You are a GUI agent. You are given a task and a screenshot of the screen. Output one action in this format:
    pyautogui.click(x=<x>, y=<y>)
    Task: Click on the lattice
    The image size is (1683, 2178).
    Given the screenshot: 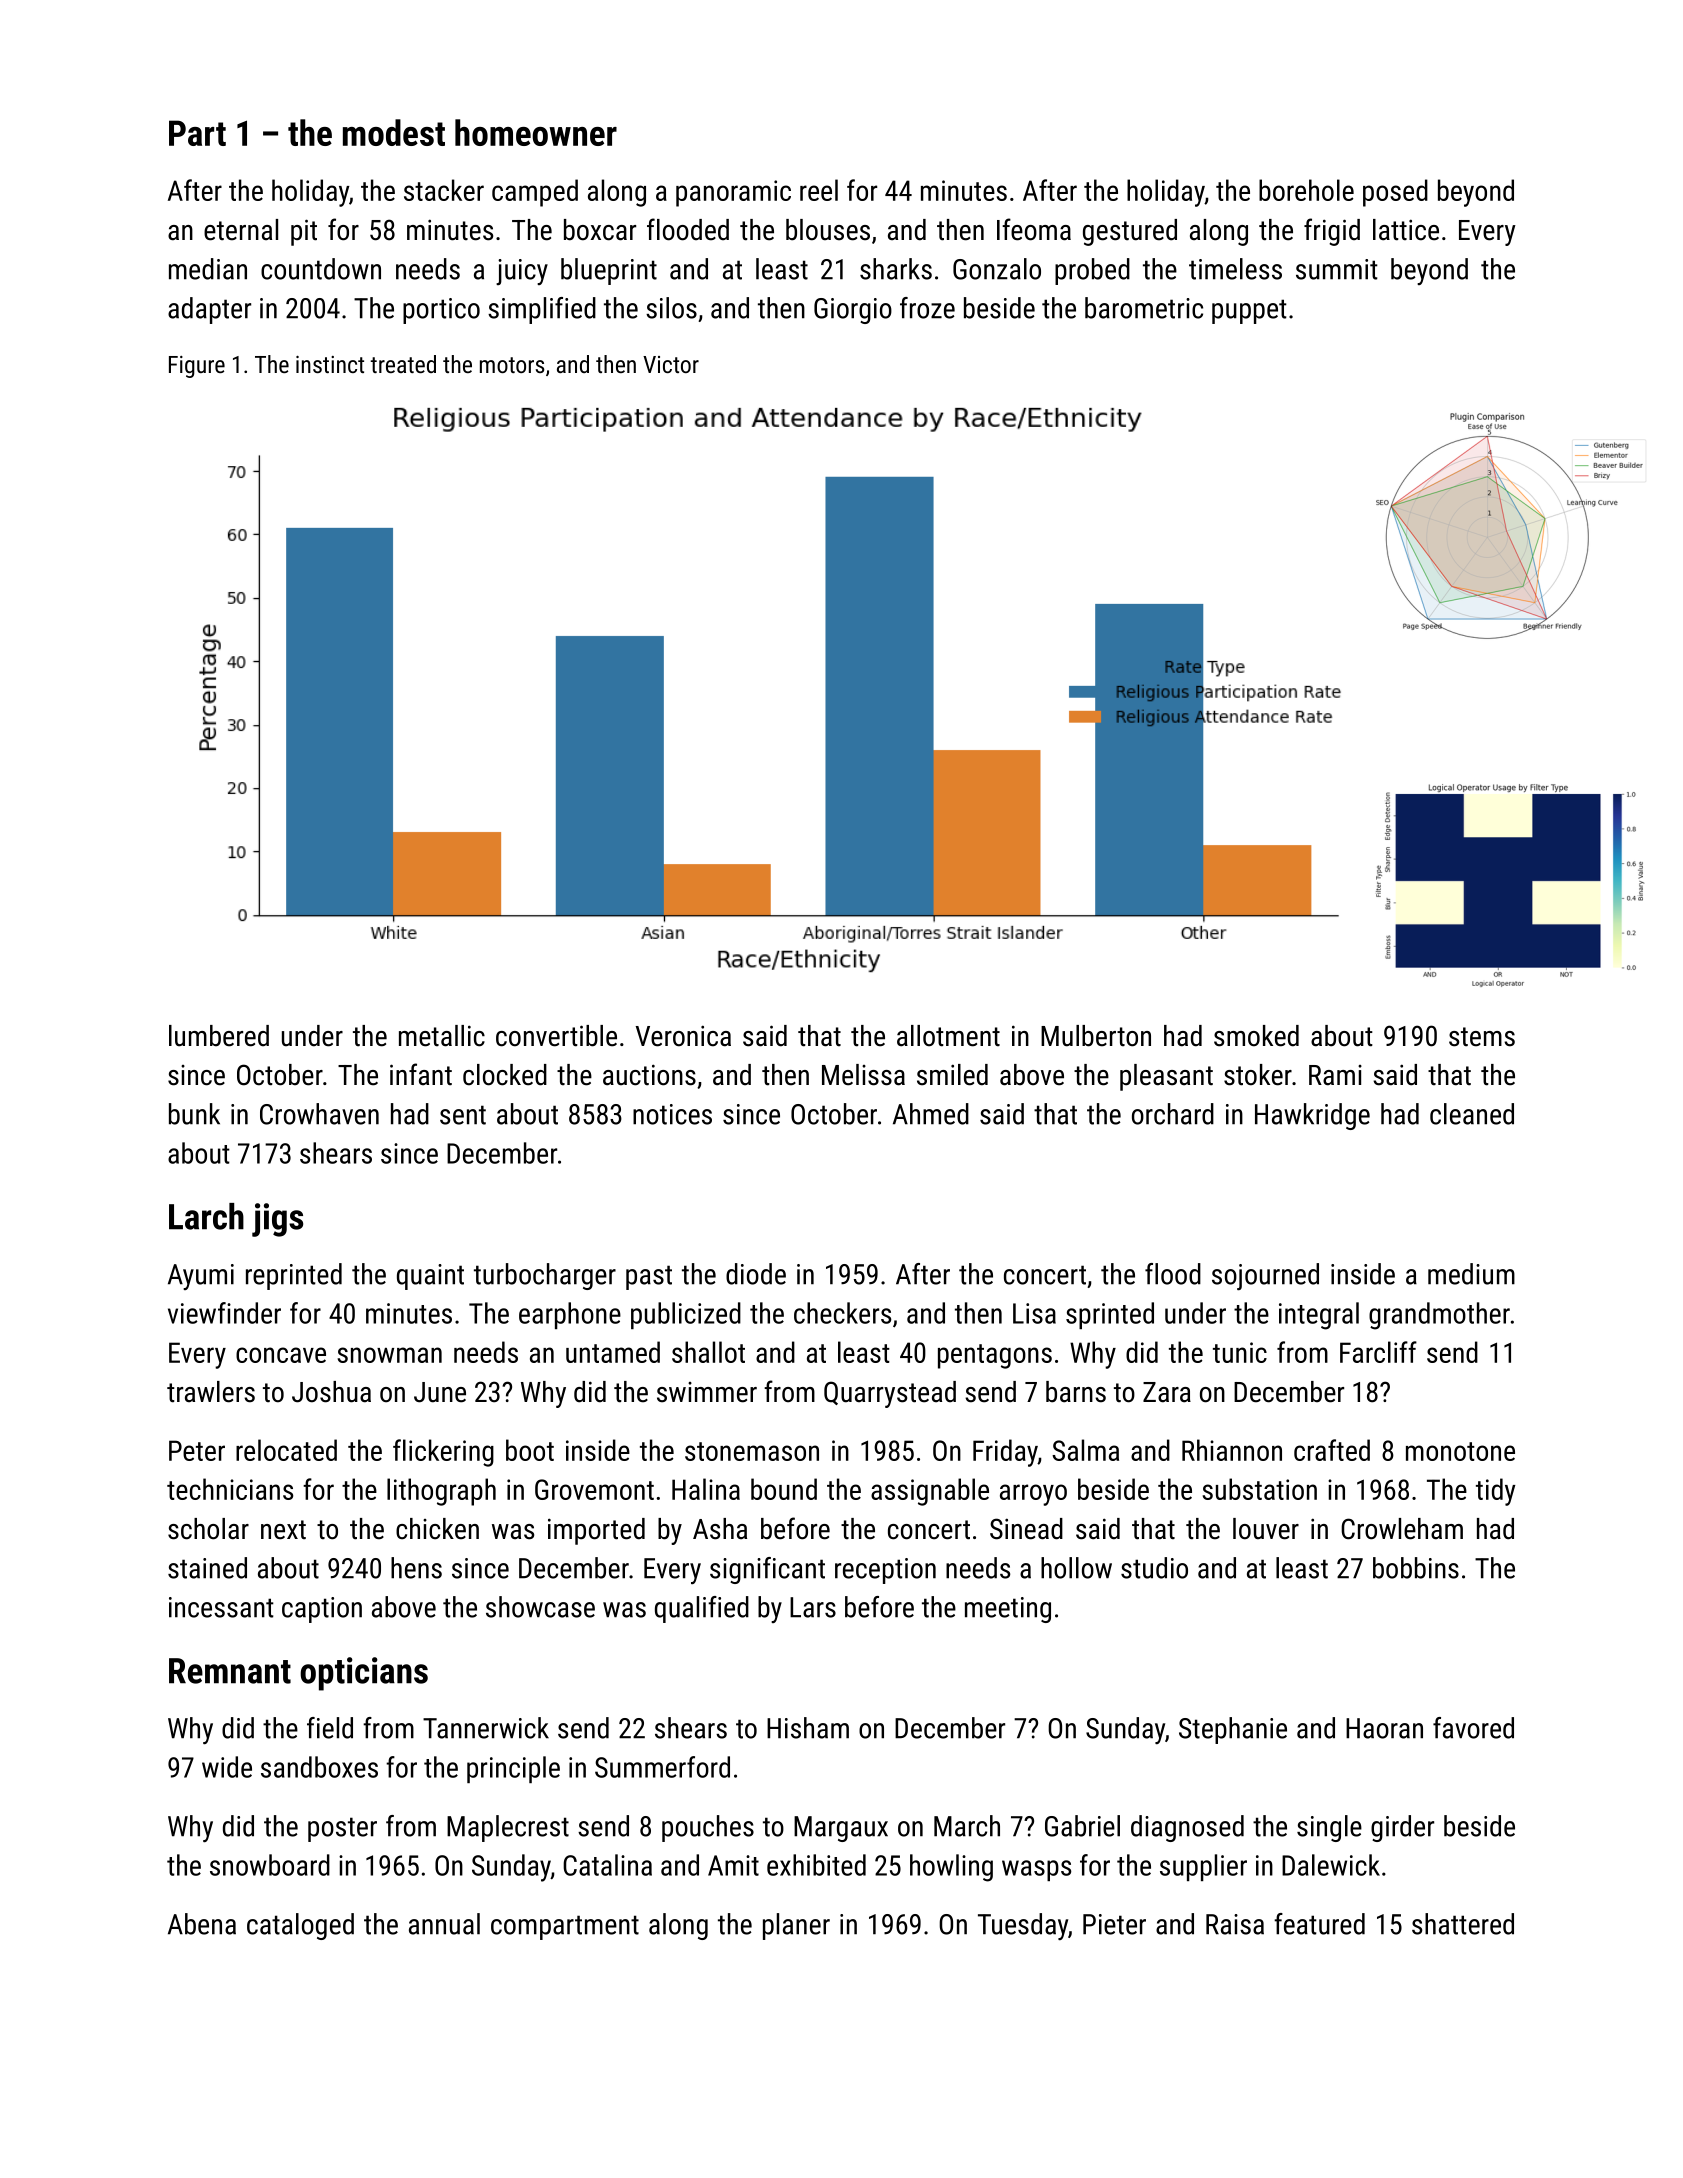 What is the action you would take?
    pyautogui.click(x=1406, y=230)
